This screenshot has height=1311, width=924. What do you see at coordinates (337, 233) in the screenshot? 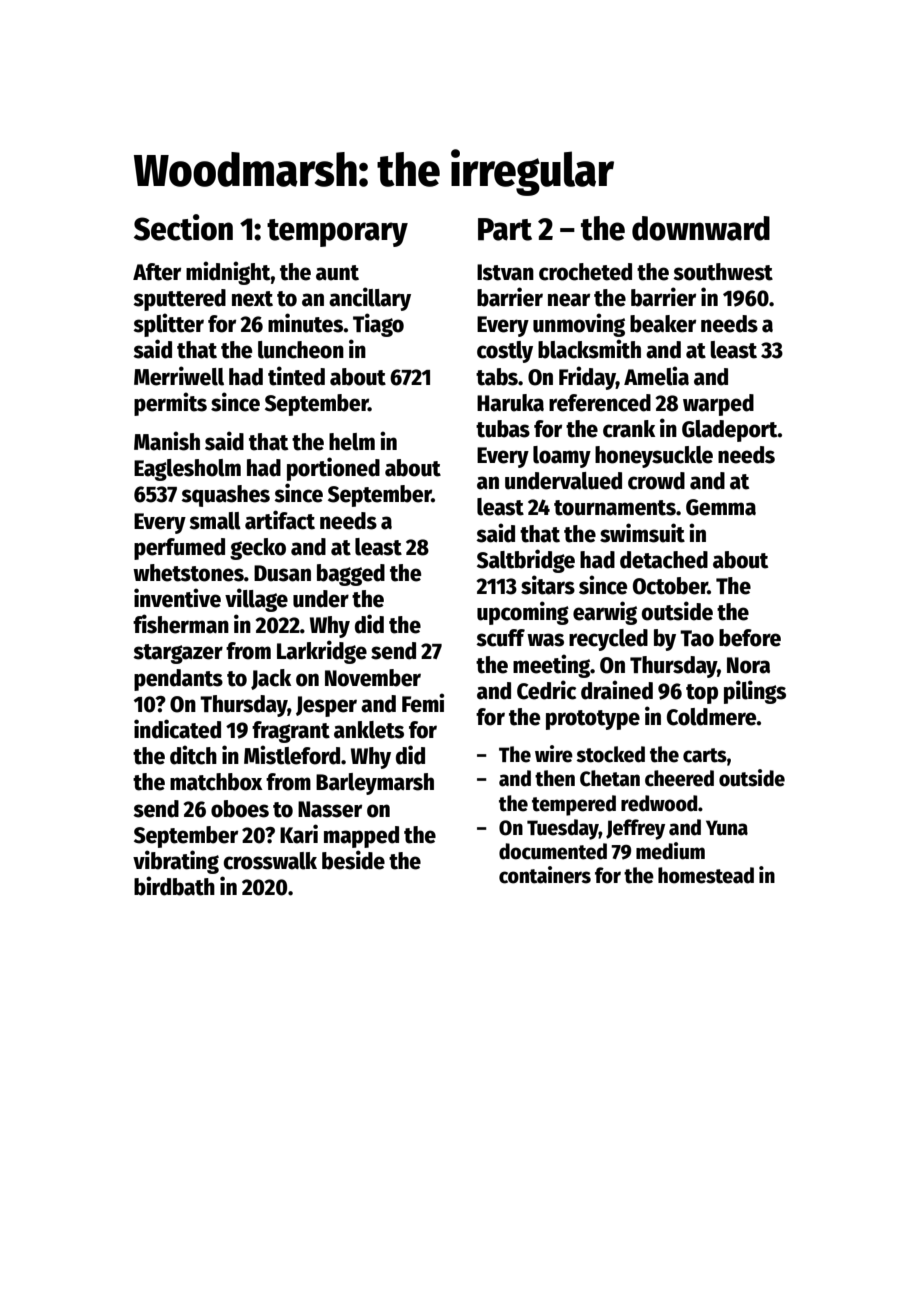
I see `temporary` at bounding box center [337, 233].
